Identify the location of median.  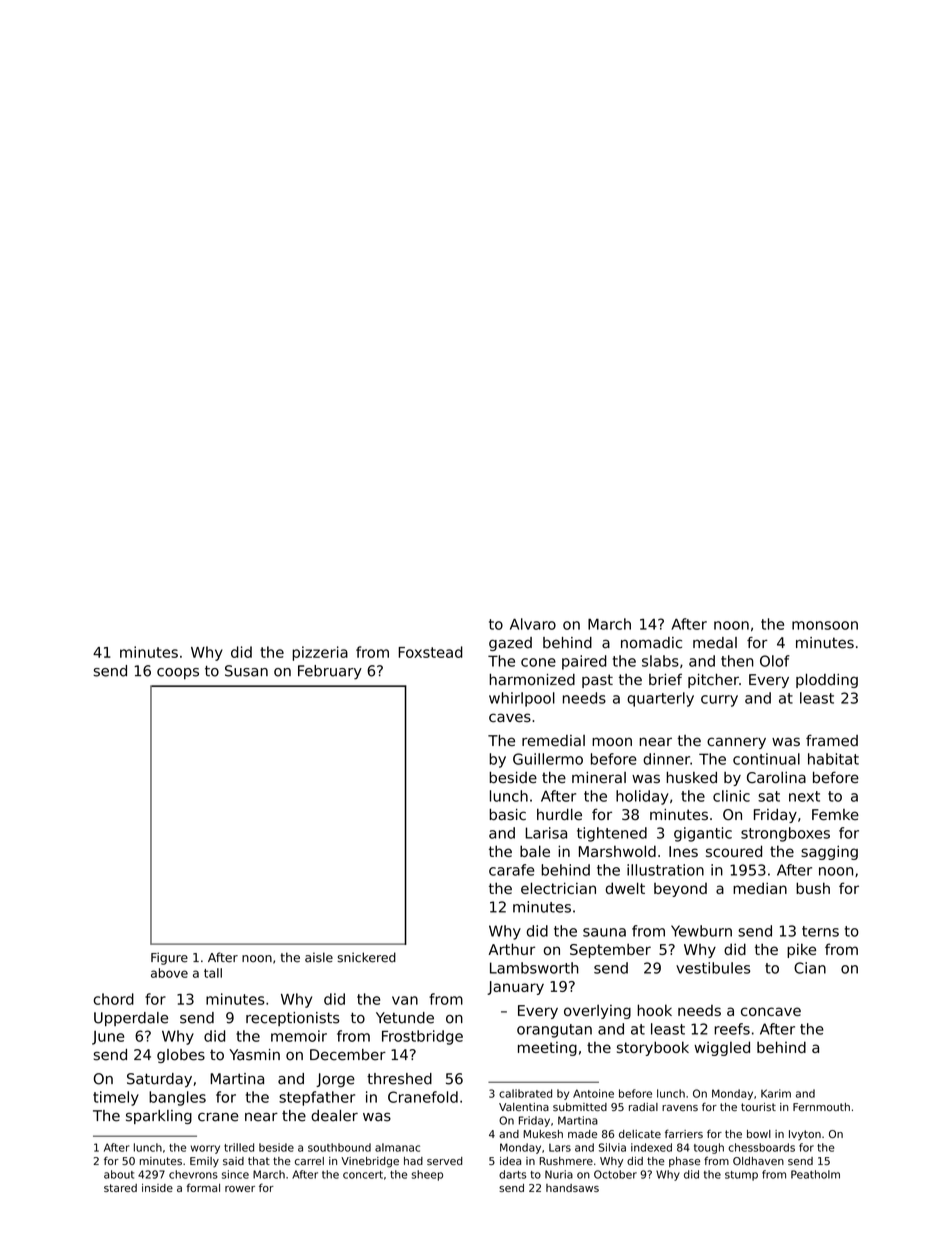
(760, 888).
